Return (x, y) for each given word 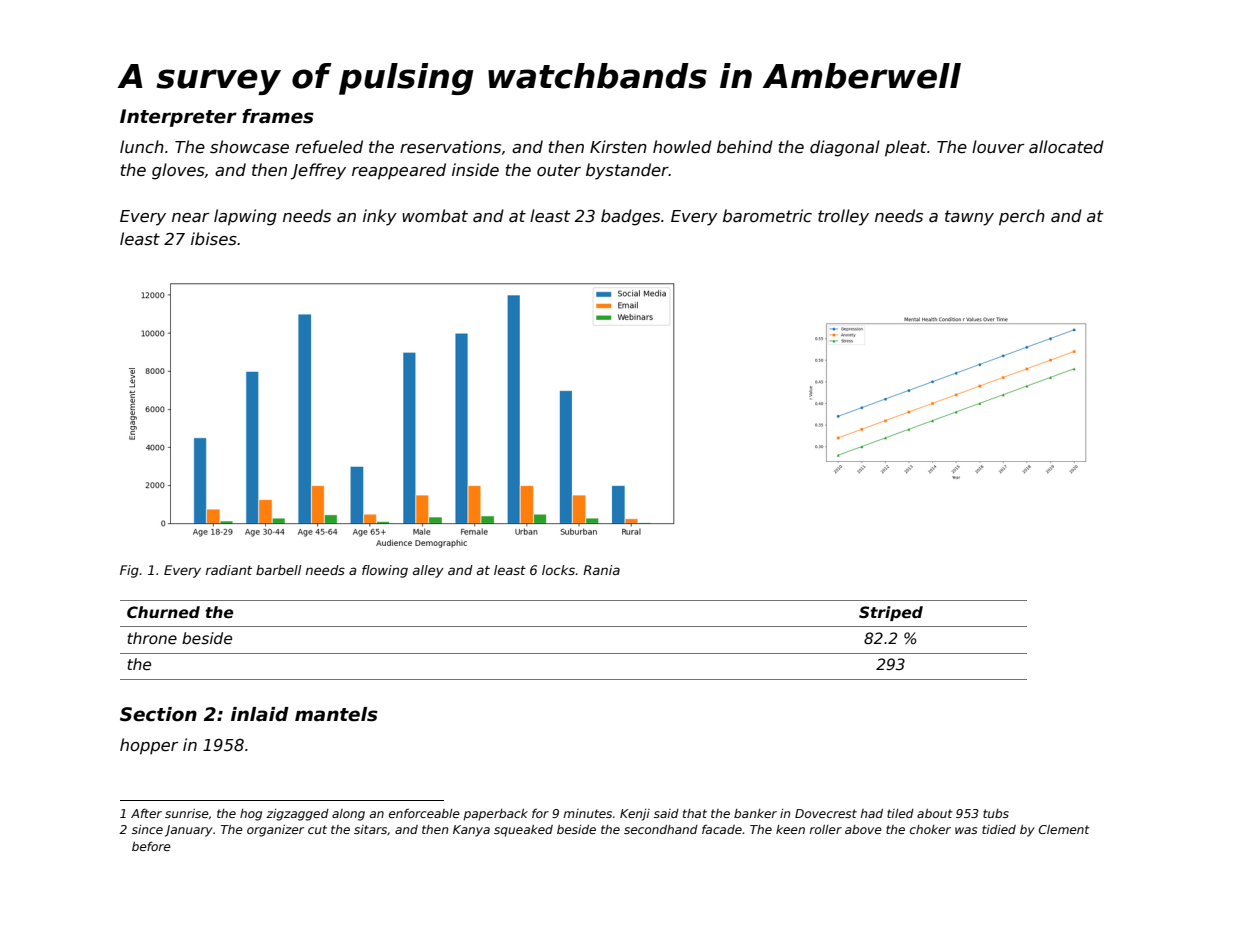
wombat (435, 215)
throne (152, 638)
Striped (891, 613)
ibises (214, 239)
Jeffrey (318, 171)
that (695, 813)
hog (251, 815)
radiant (229, 570)
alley (428, 571)
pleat (906, 148)
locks (558, 570)
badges (630, 217)
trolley (843, 217)
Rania (601, 570)
